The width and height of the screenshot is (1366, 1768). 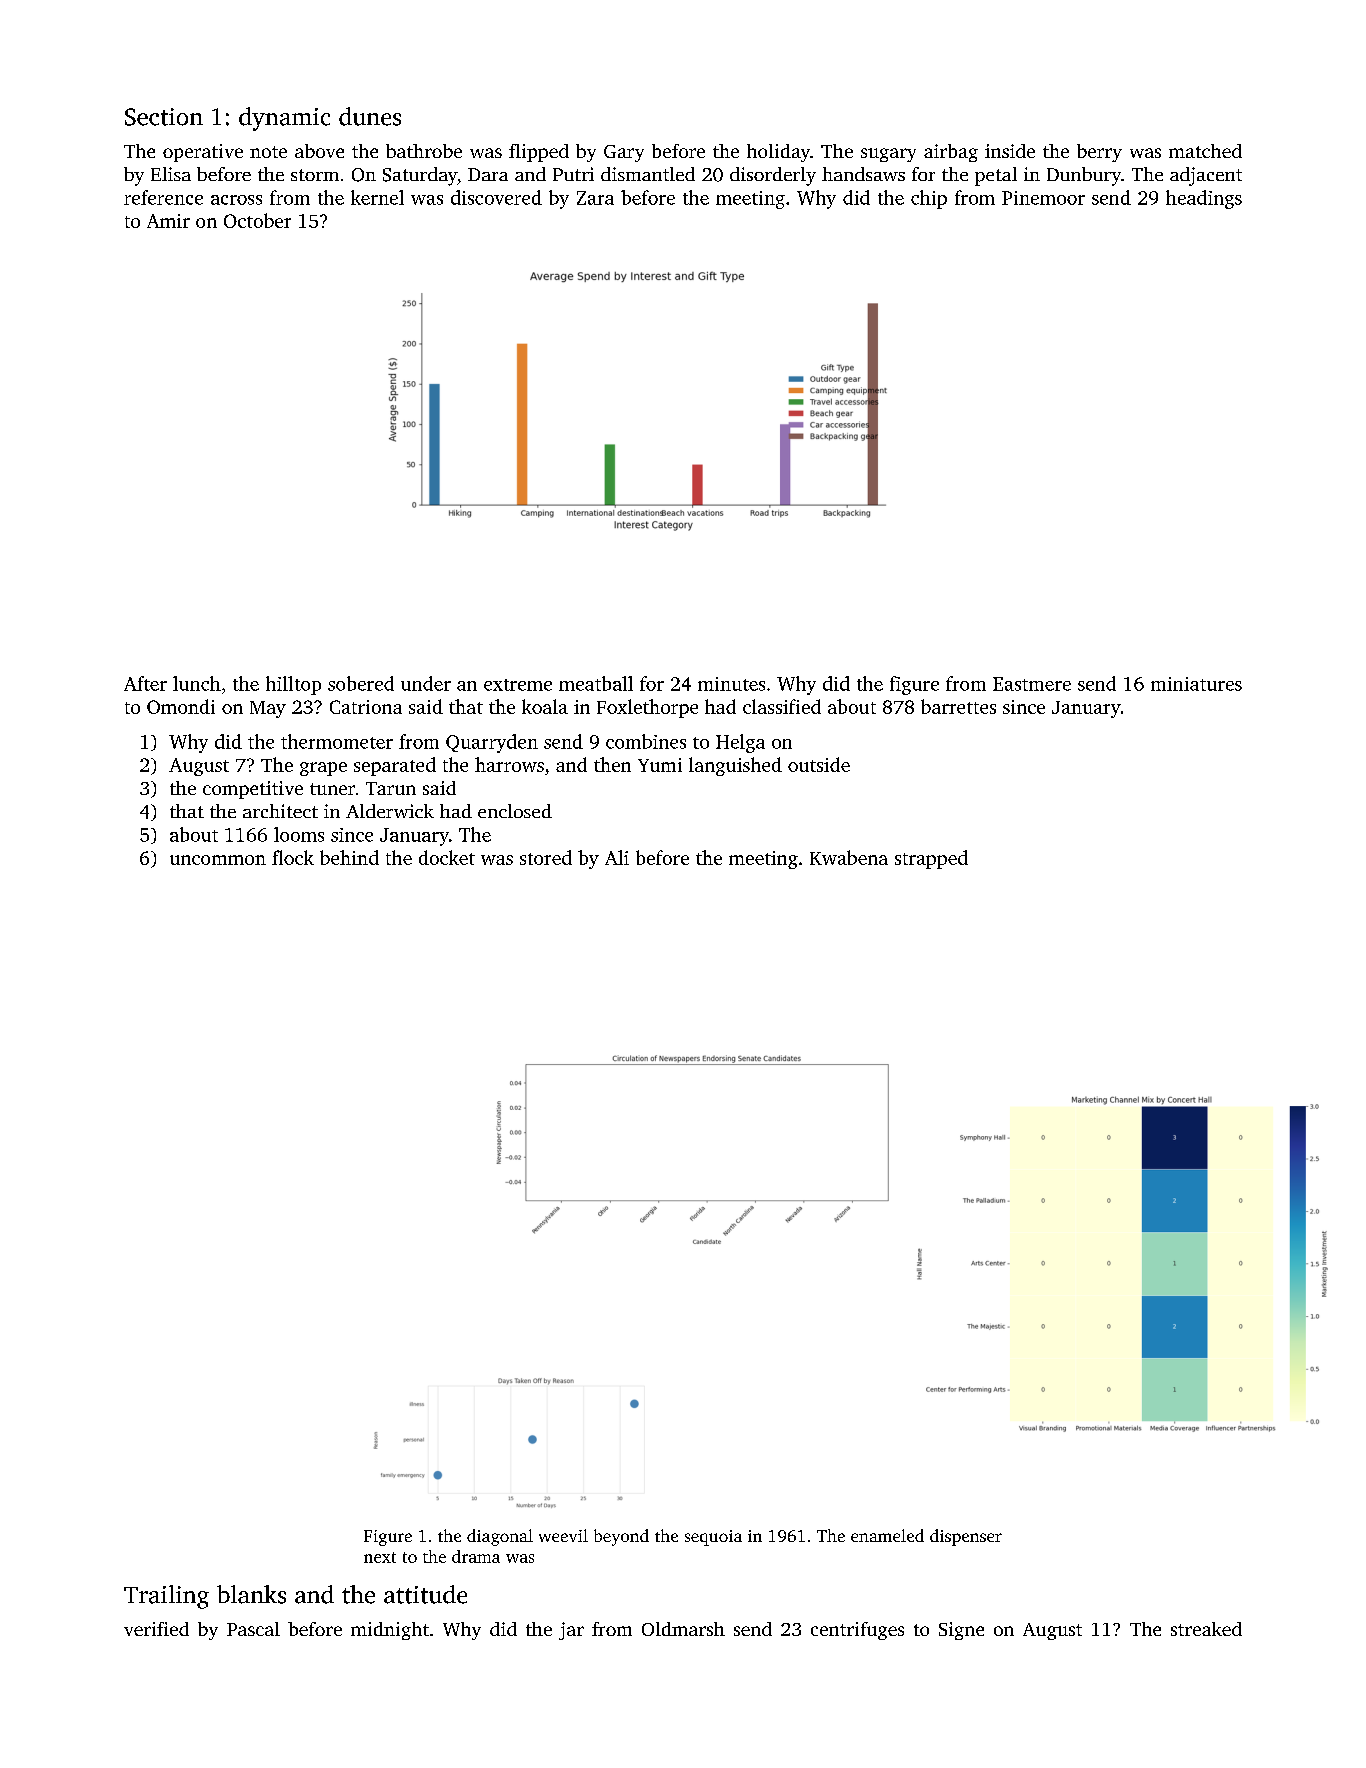 I want to click on miniatures, so click(x=1196, y=684).
